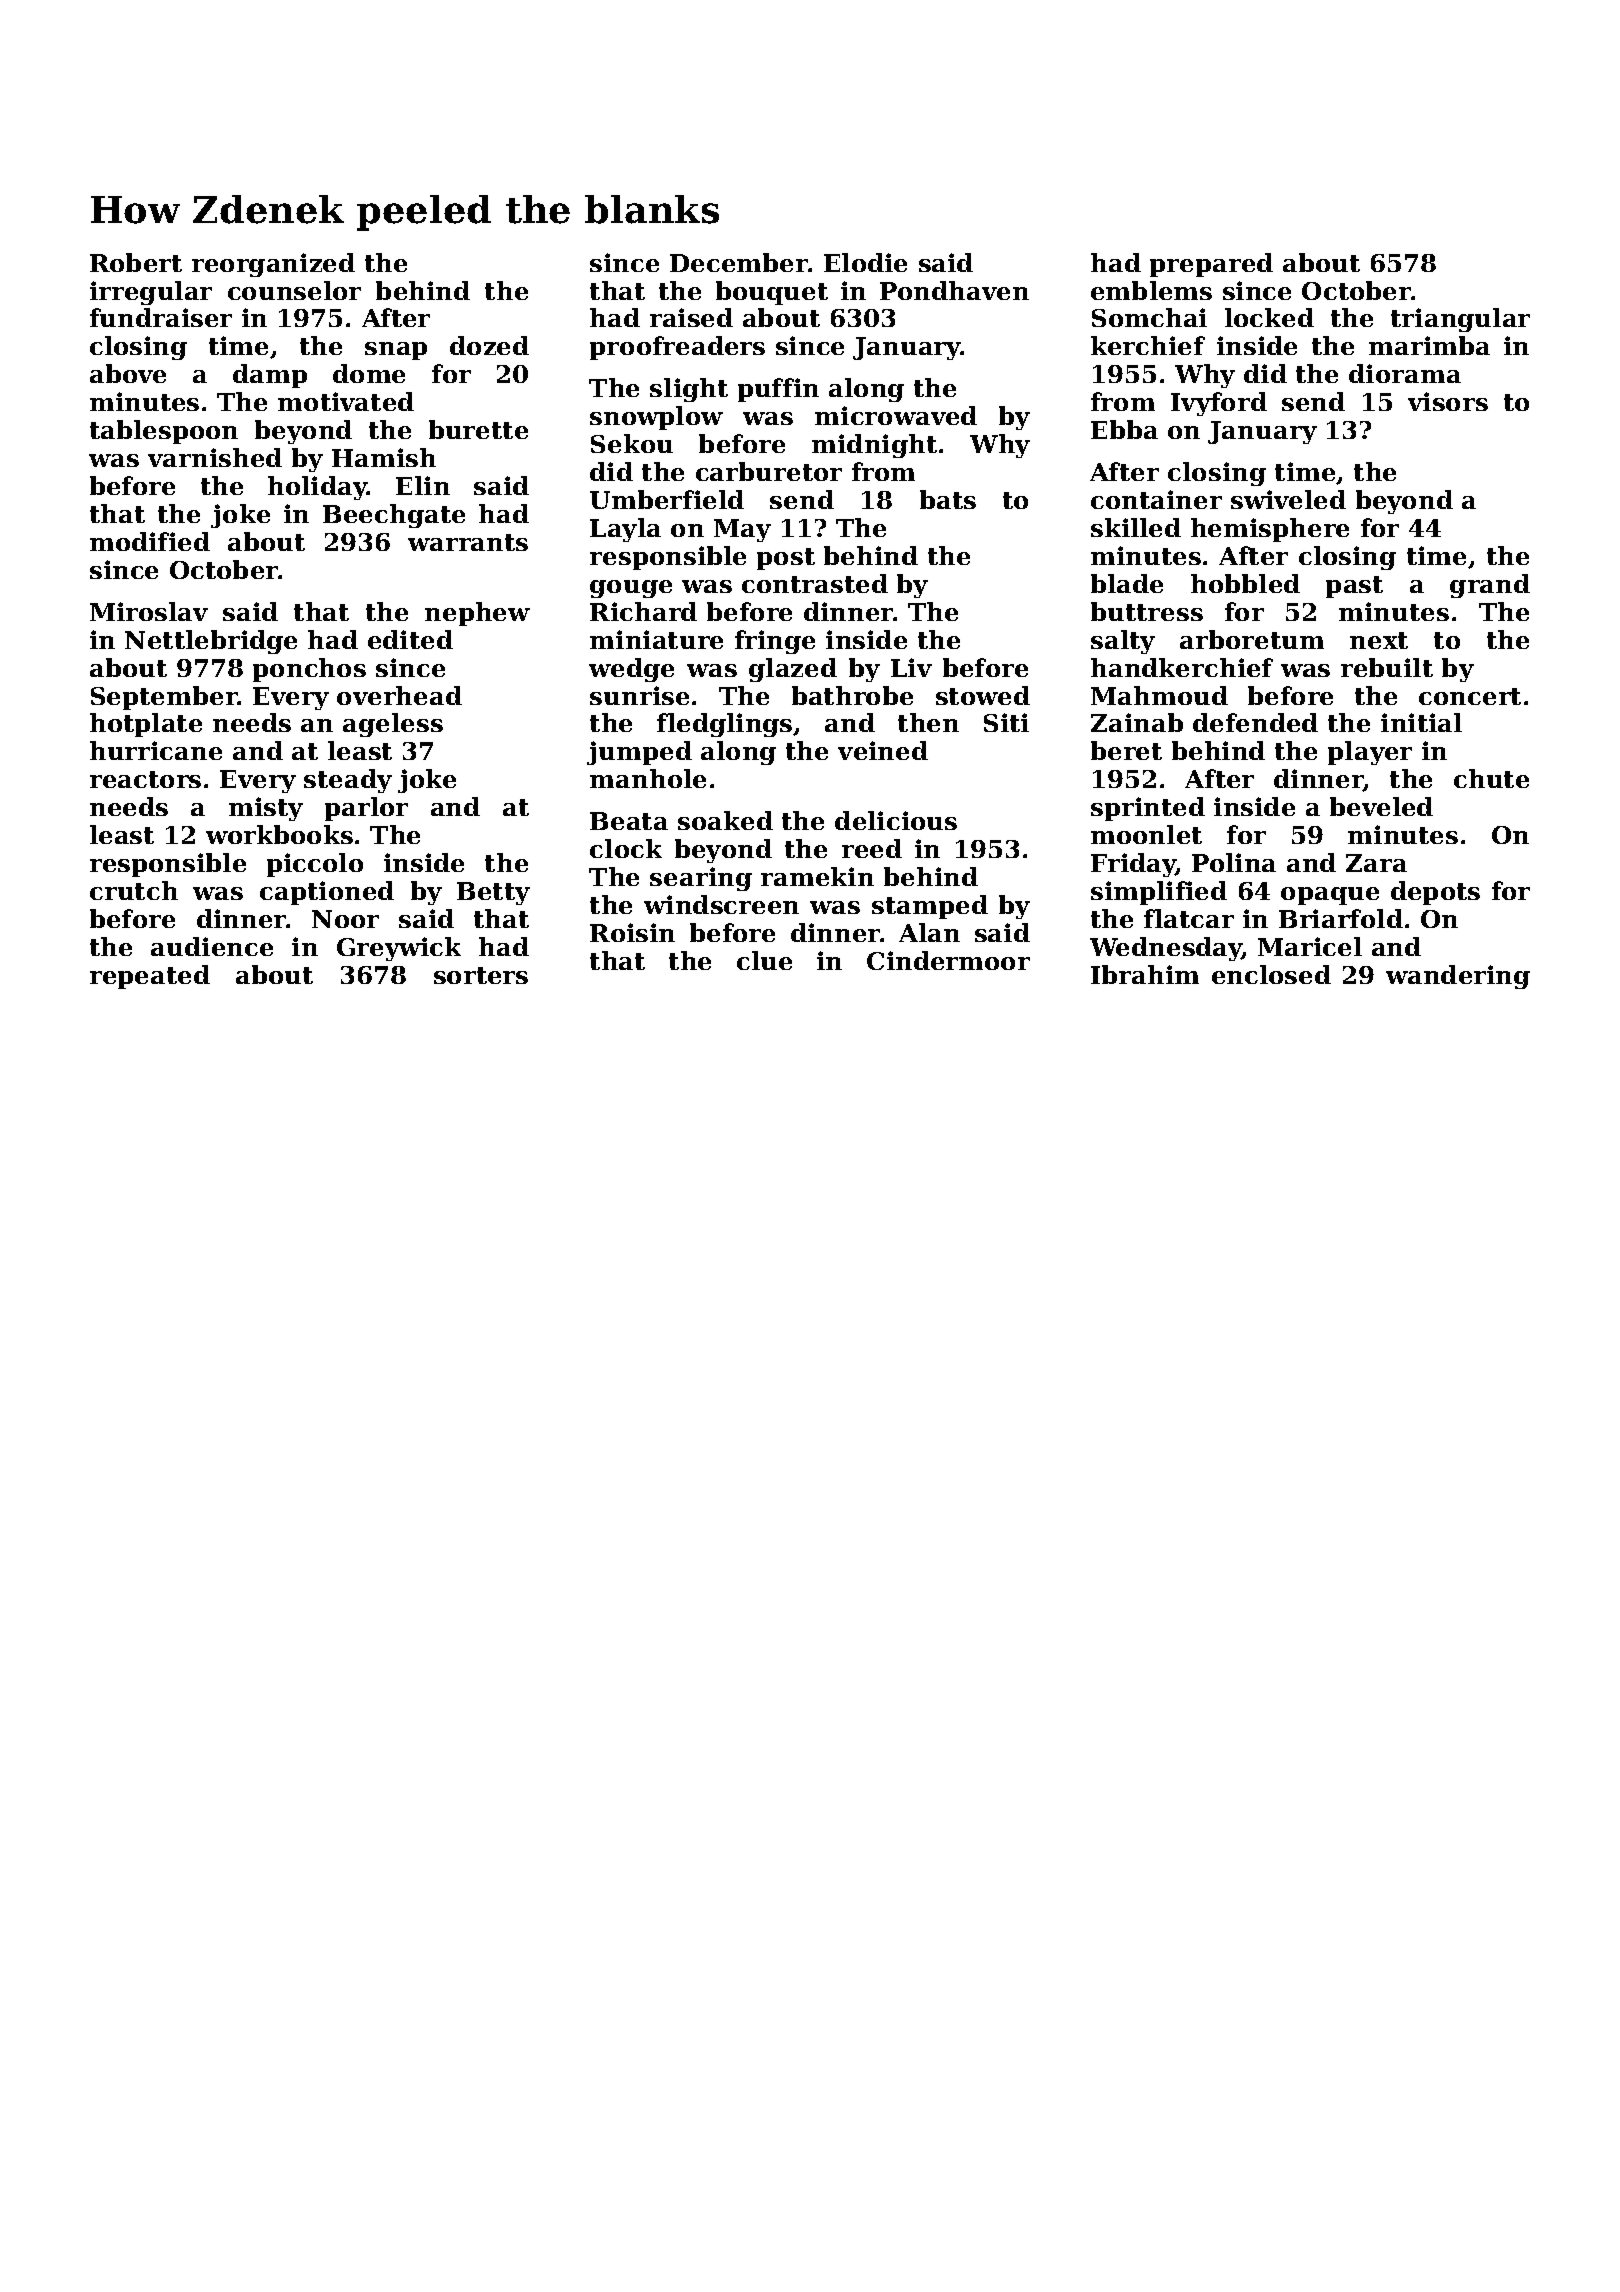 Image resolution: width=1620 pixels, height=2292 pixels. I want to click on Robert, so click(136, 262).
